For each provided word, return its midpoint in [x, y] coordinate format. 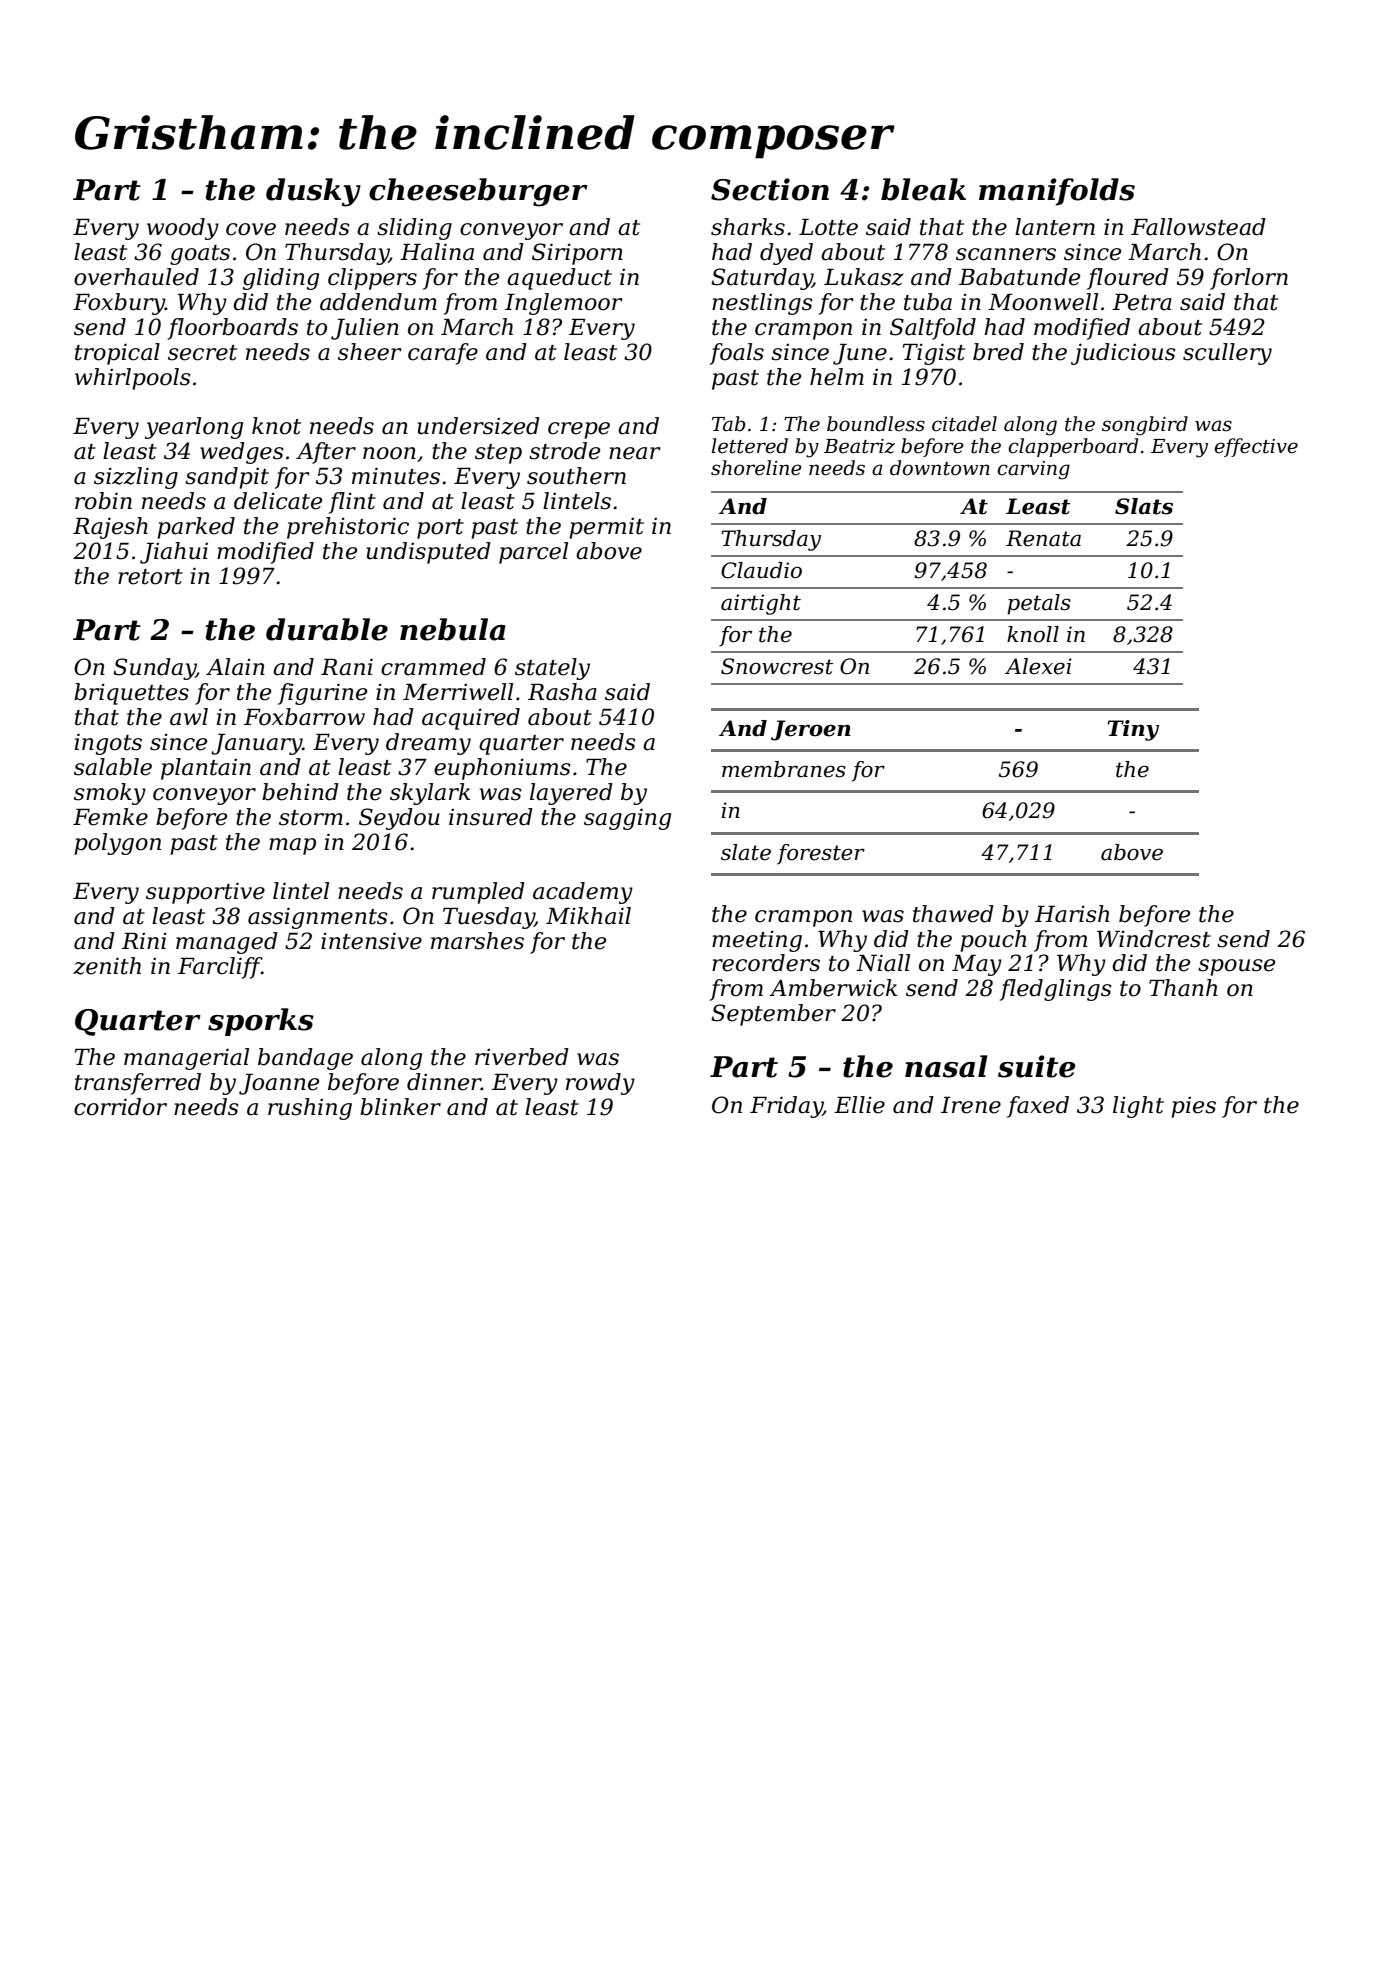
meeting [757, 941]
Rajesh [110, 528]
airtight [761, 604]
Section [770, 189]
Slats [1144, 506]
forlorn [1249, 279]
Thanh [1183, 988]
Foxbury [119, 304]
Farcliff [220, 968]
